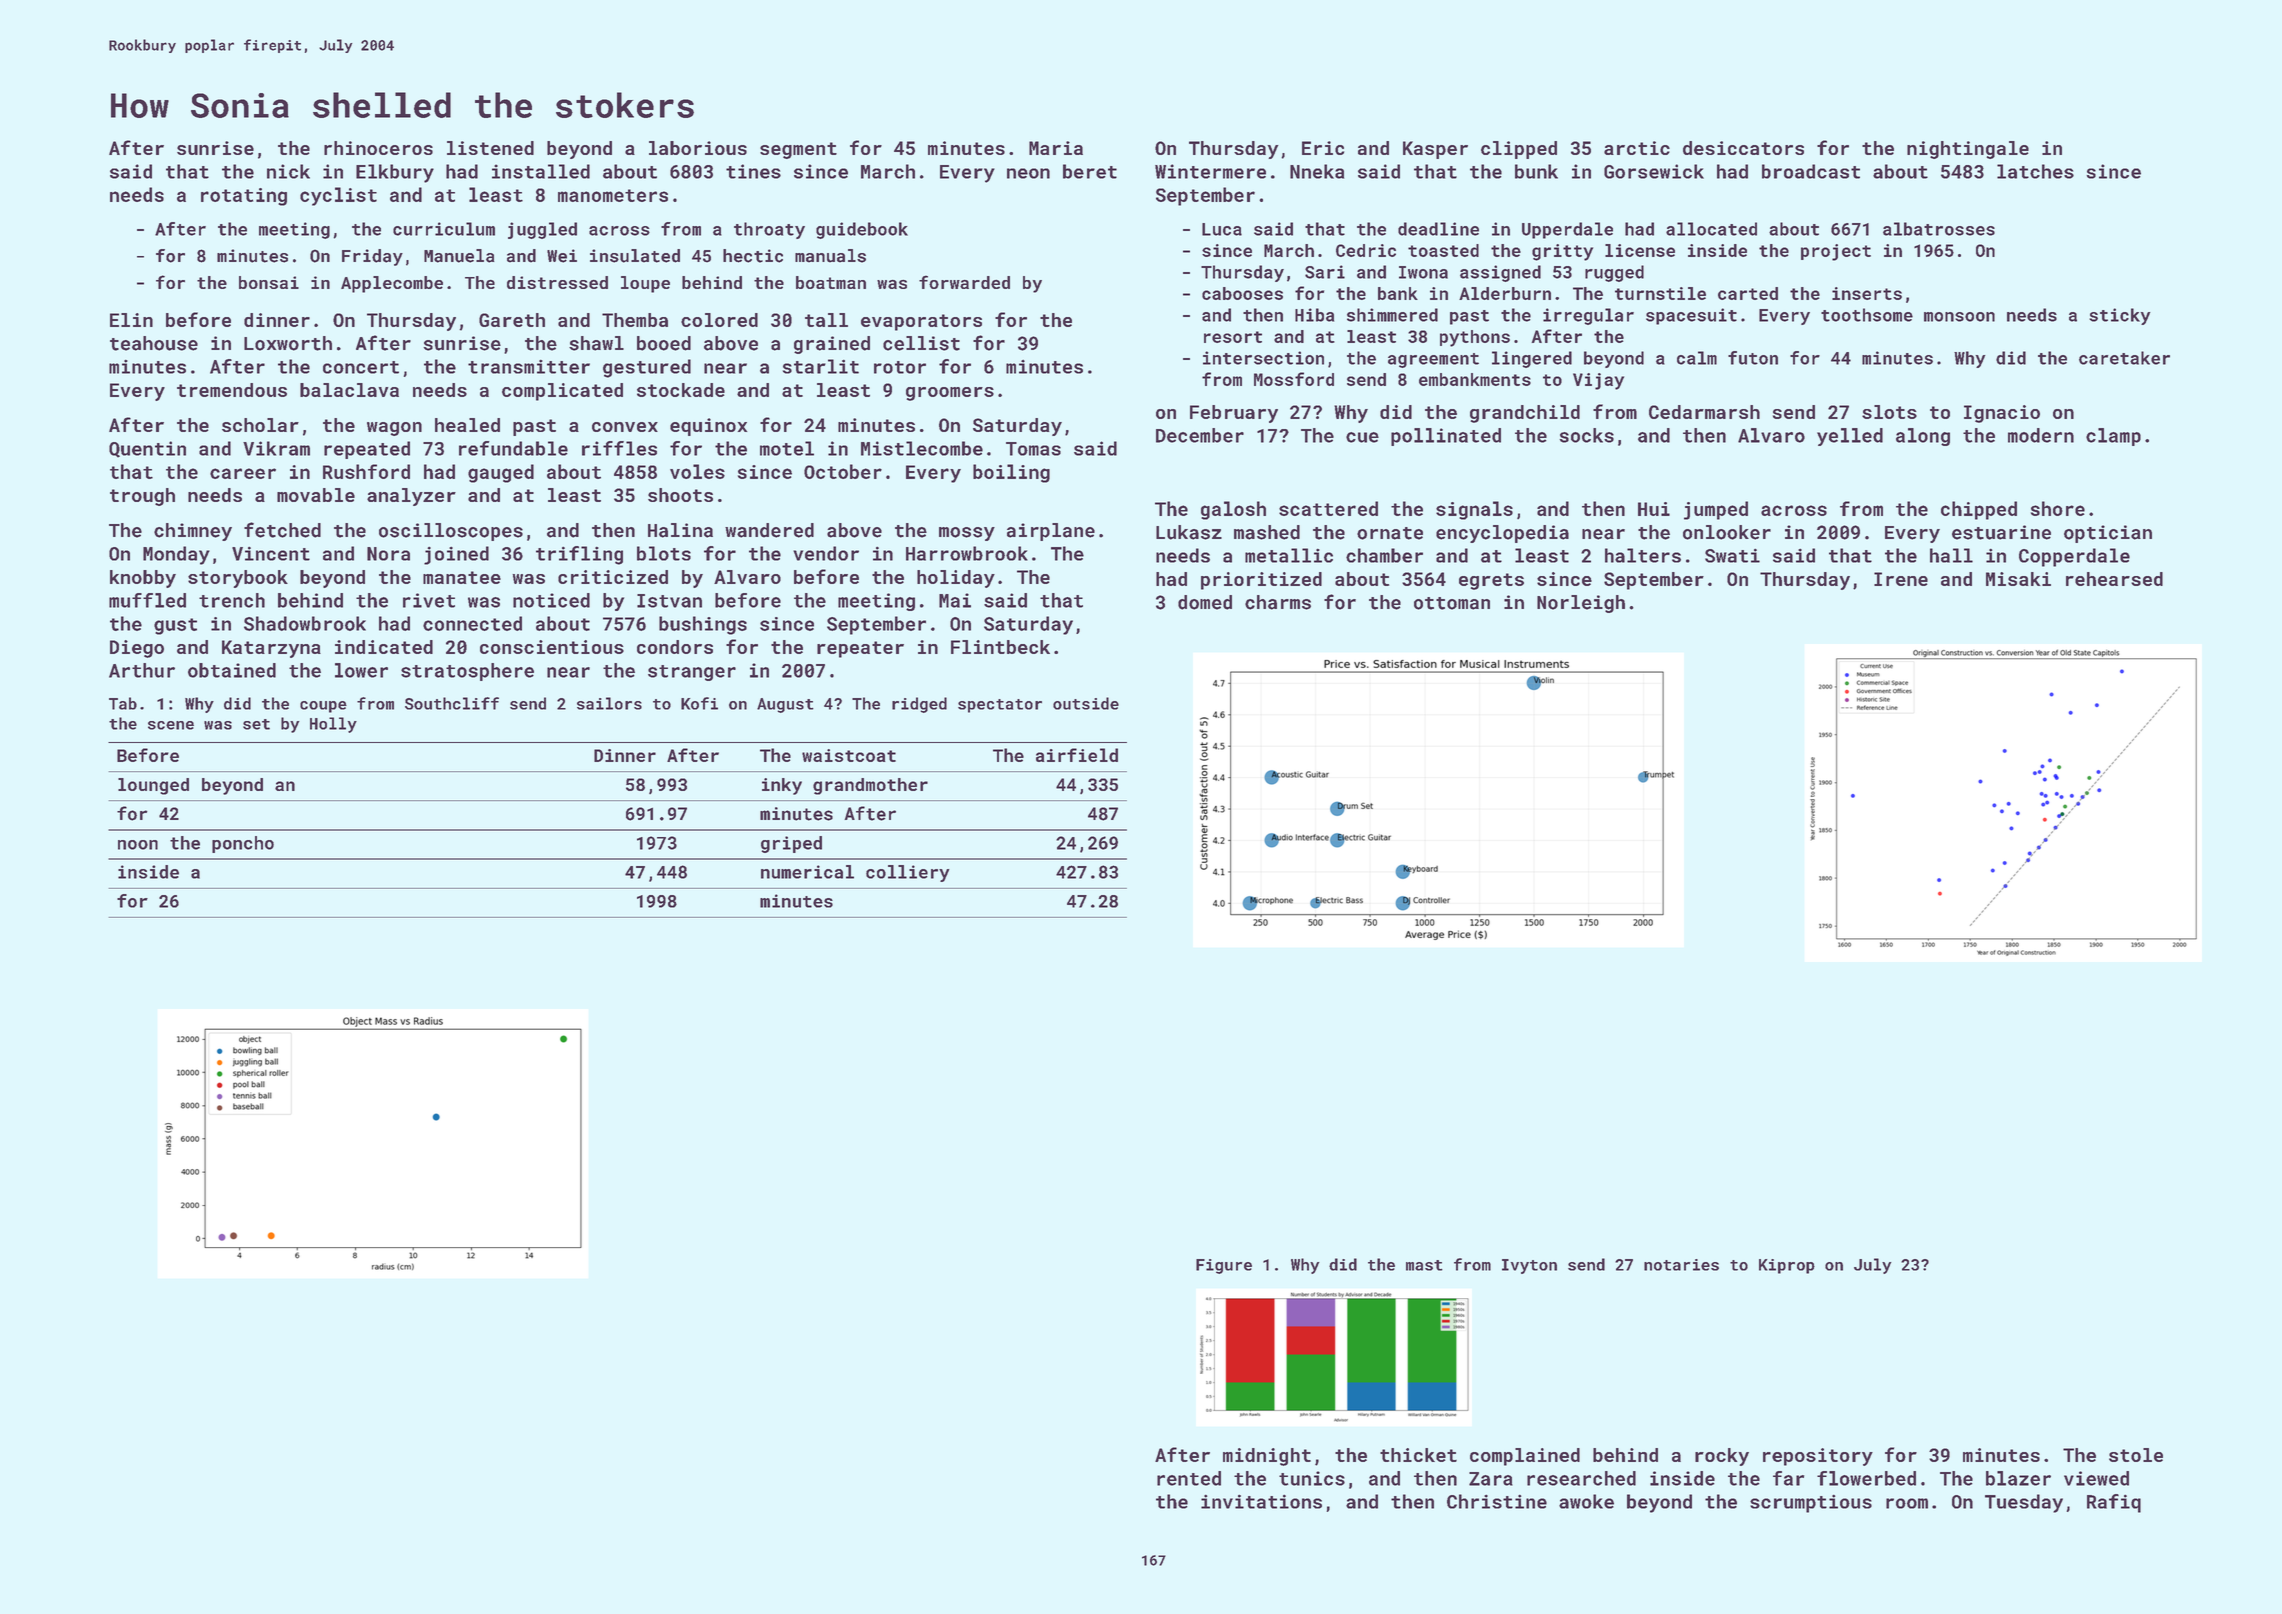 This image has height=1614, width=2282. What do you see at coordinates (378, 148) in the image?
I see `rhinoceros` at bounding box center [378, 148].
